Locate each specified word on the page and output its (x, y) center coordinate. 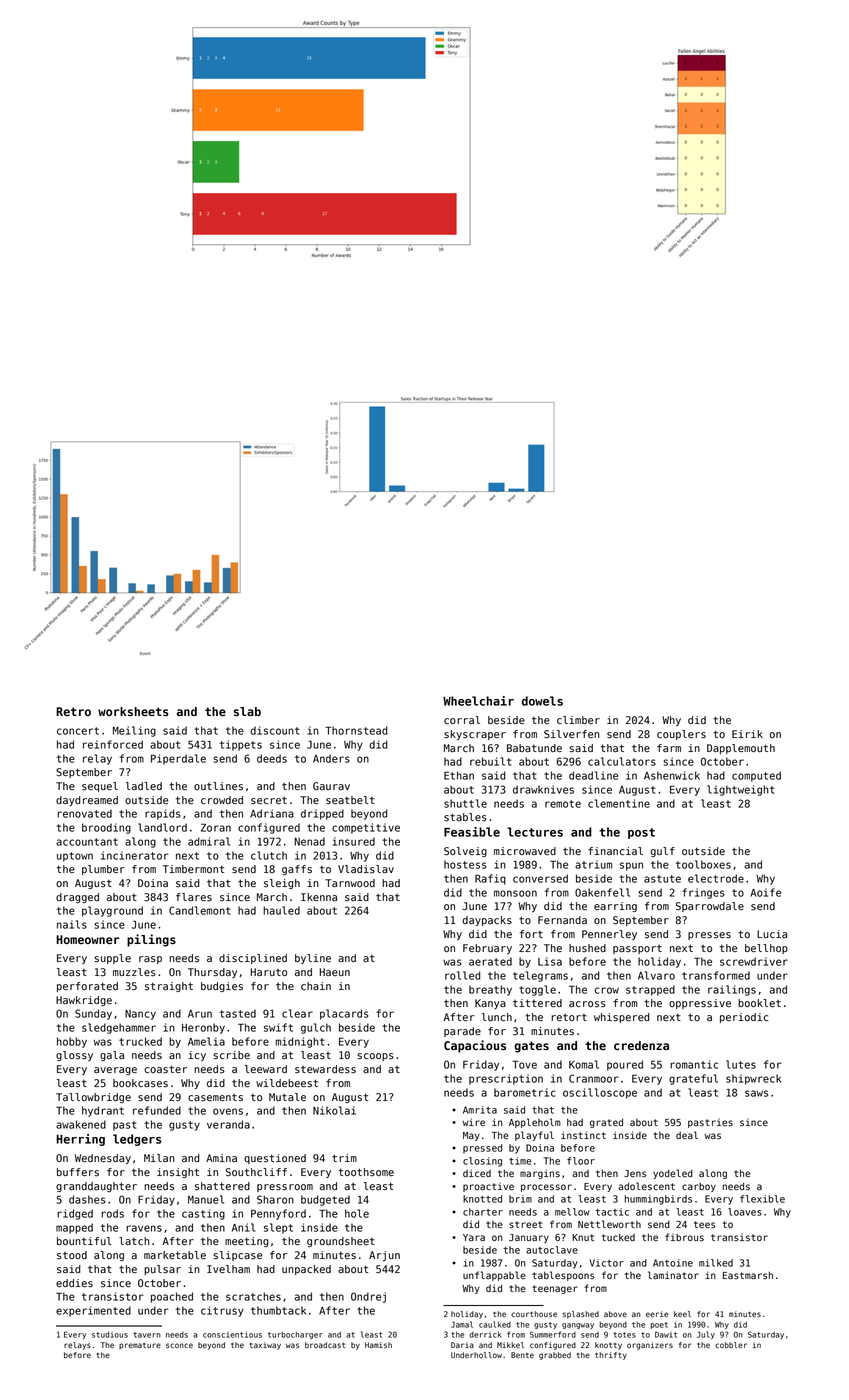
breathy (490, 990)
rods (112, 1213)
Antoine (673, 1263)
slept (278, 1228)
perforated (87, 987)
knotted (482, 1199)
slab (247, 711)
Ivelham (228, 1269)
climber (578, 720)
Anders (331, 758)
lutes (741, 1064)
